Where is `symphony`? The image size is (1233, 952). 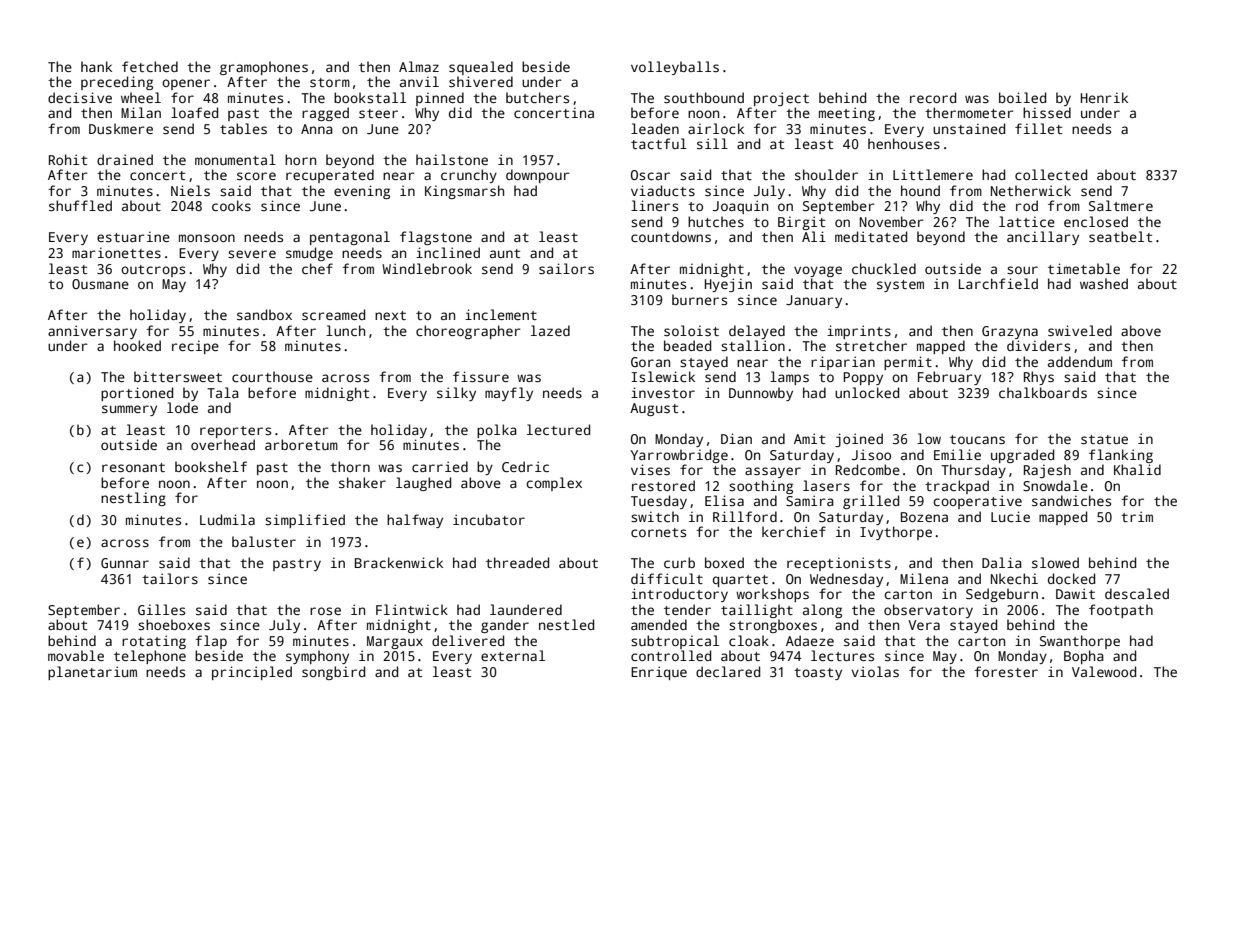
symphony is located at coordinates (317, 657).
